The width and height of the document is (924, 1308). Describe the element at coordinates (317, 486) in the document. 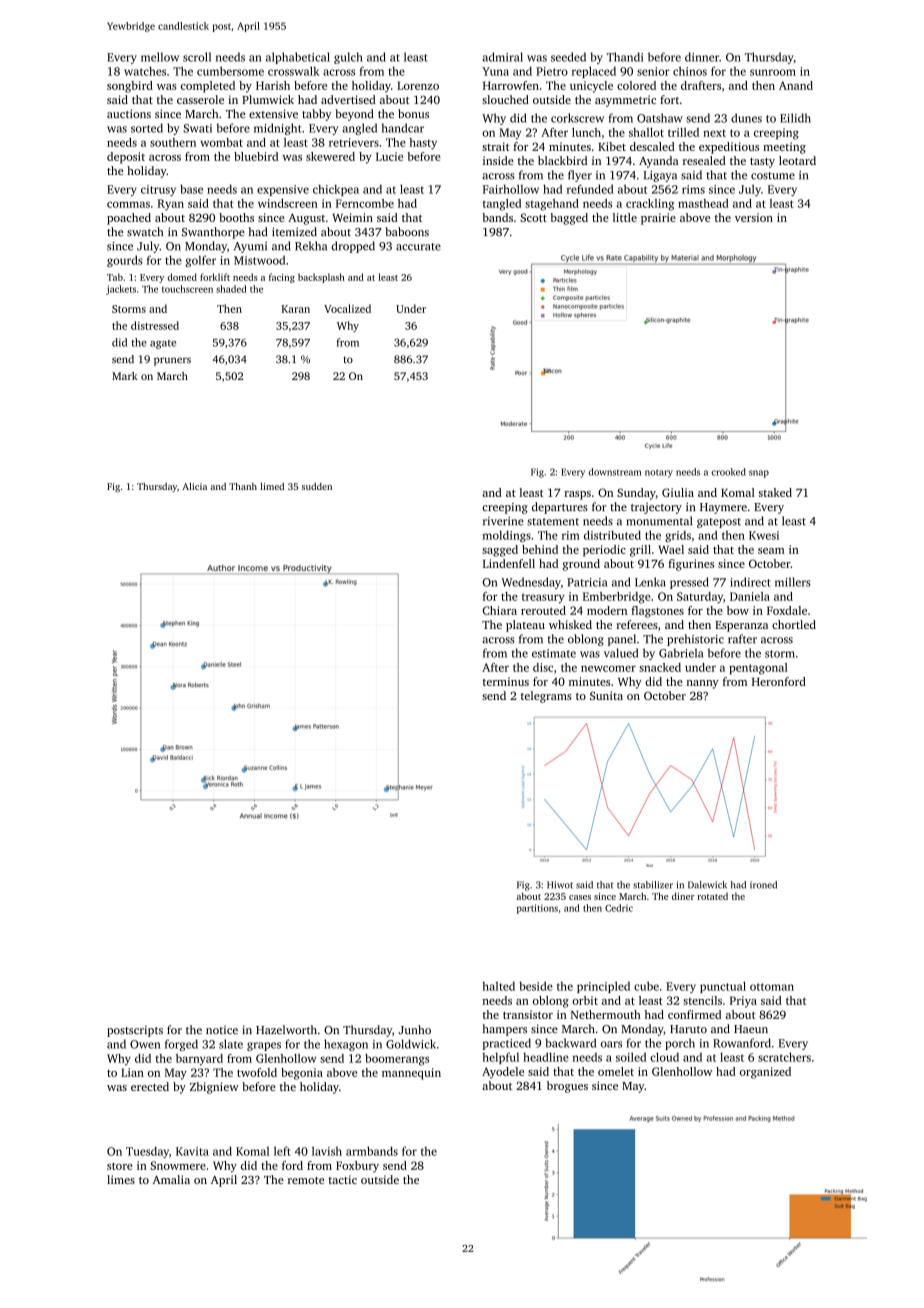

I see `sudden` at that location.
